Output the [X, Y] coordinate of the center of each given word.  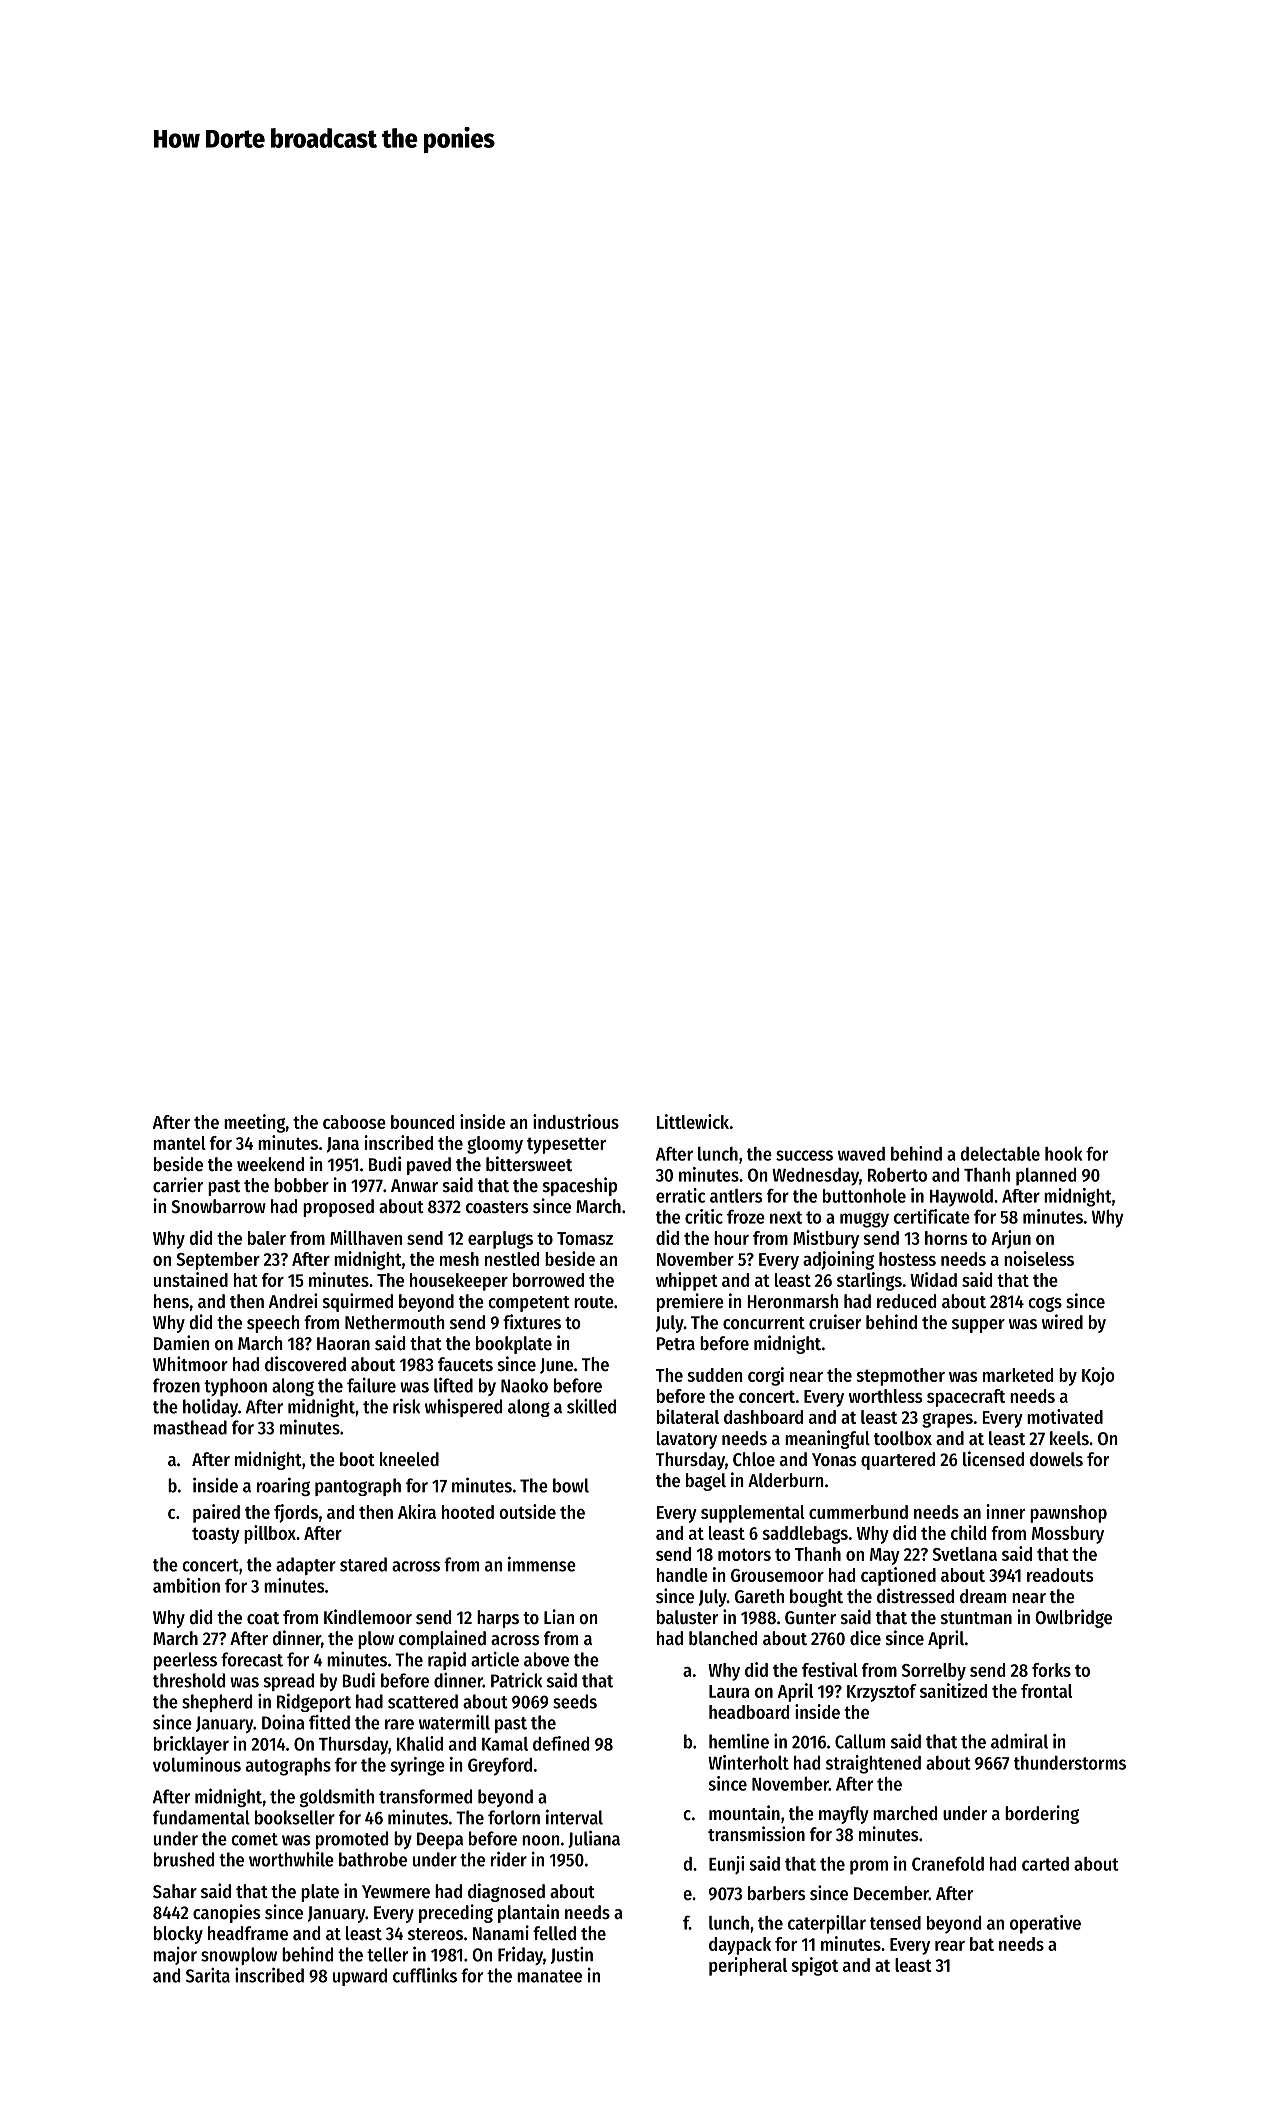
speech [273, 1324]
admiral [1019, 1741]
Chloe [754, 1459]
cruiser [835, 1322]
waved [861, 1154]
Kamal [505, 1744]
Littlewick [693, 1121]
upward [360, 1977]
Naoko [524, 1385]
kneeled [409, 1459]
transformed [425, 1796]
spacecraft [966, 1398]
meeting [254, 1123]
